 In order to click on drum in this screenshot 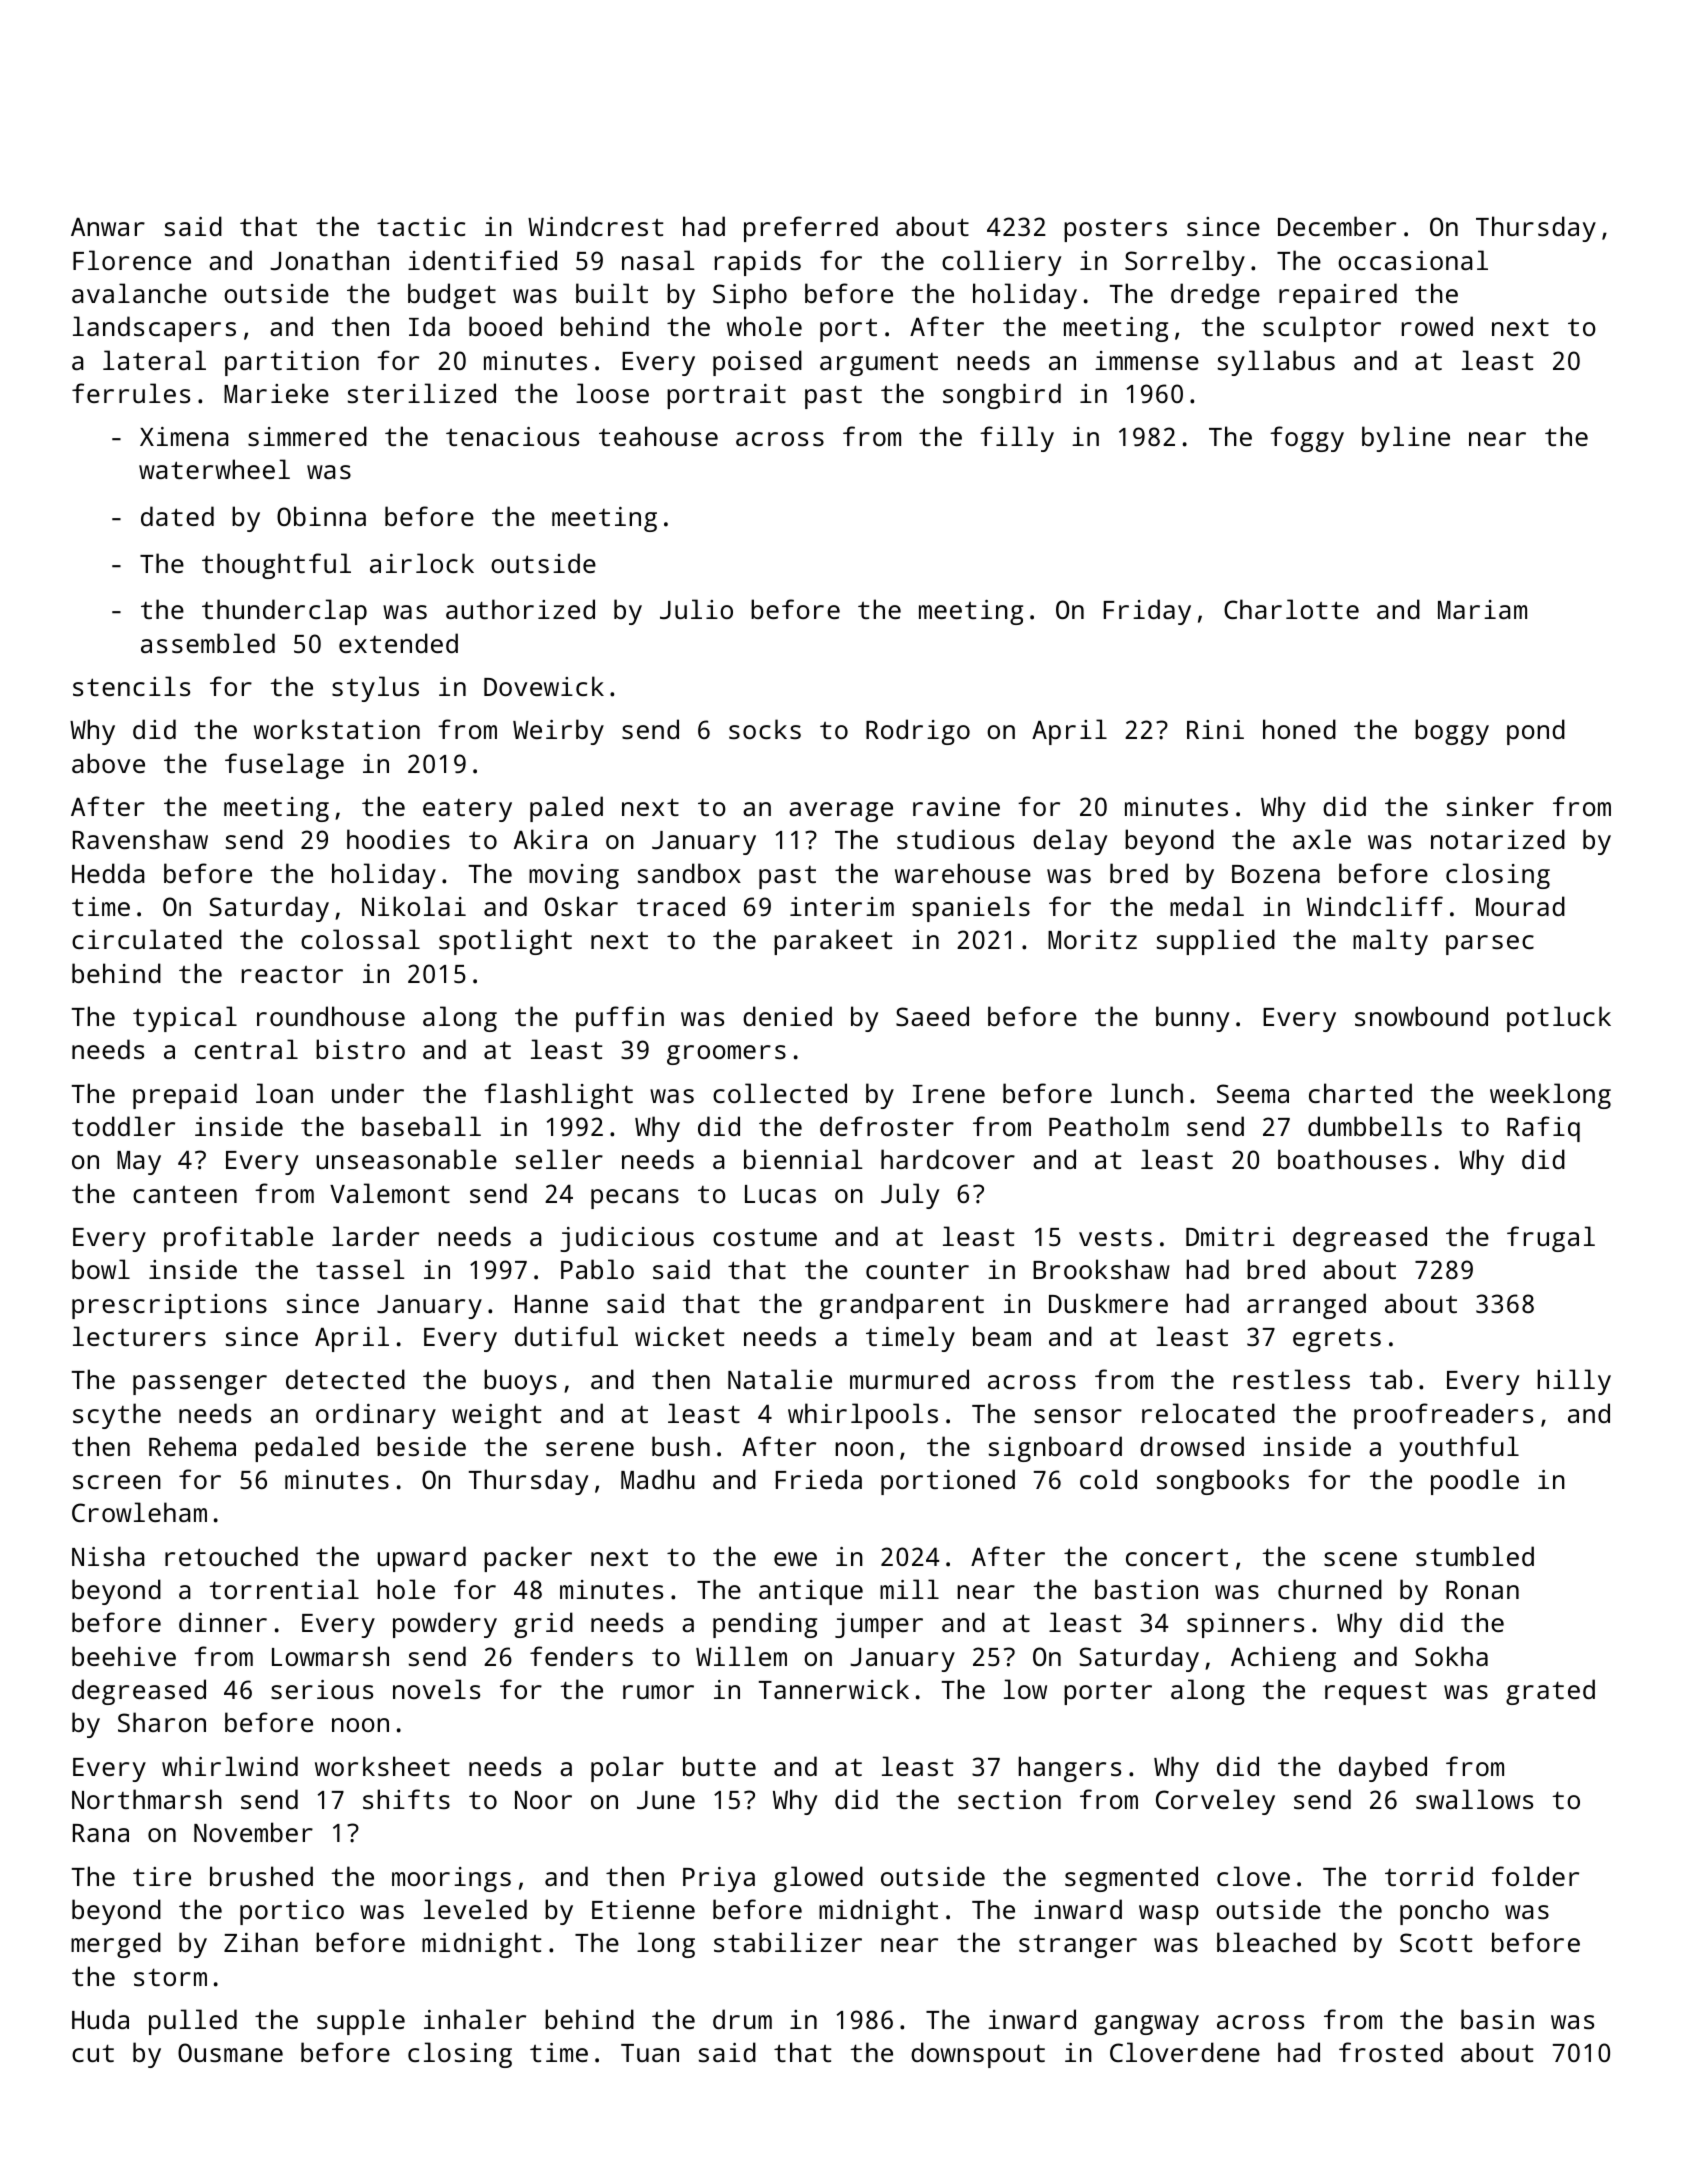, I will do `click(742, 2019)`.
